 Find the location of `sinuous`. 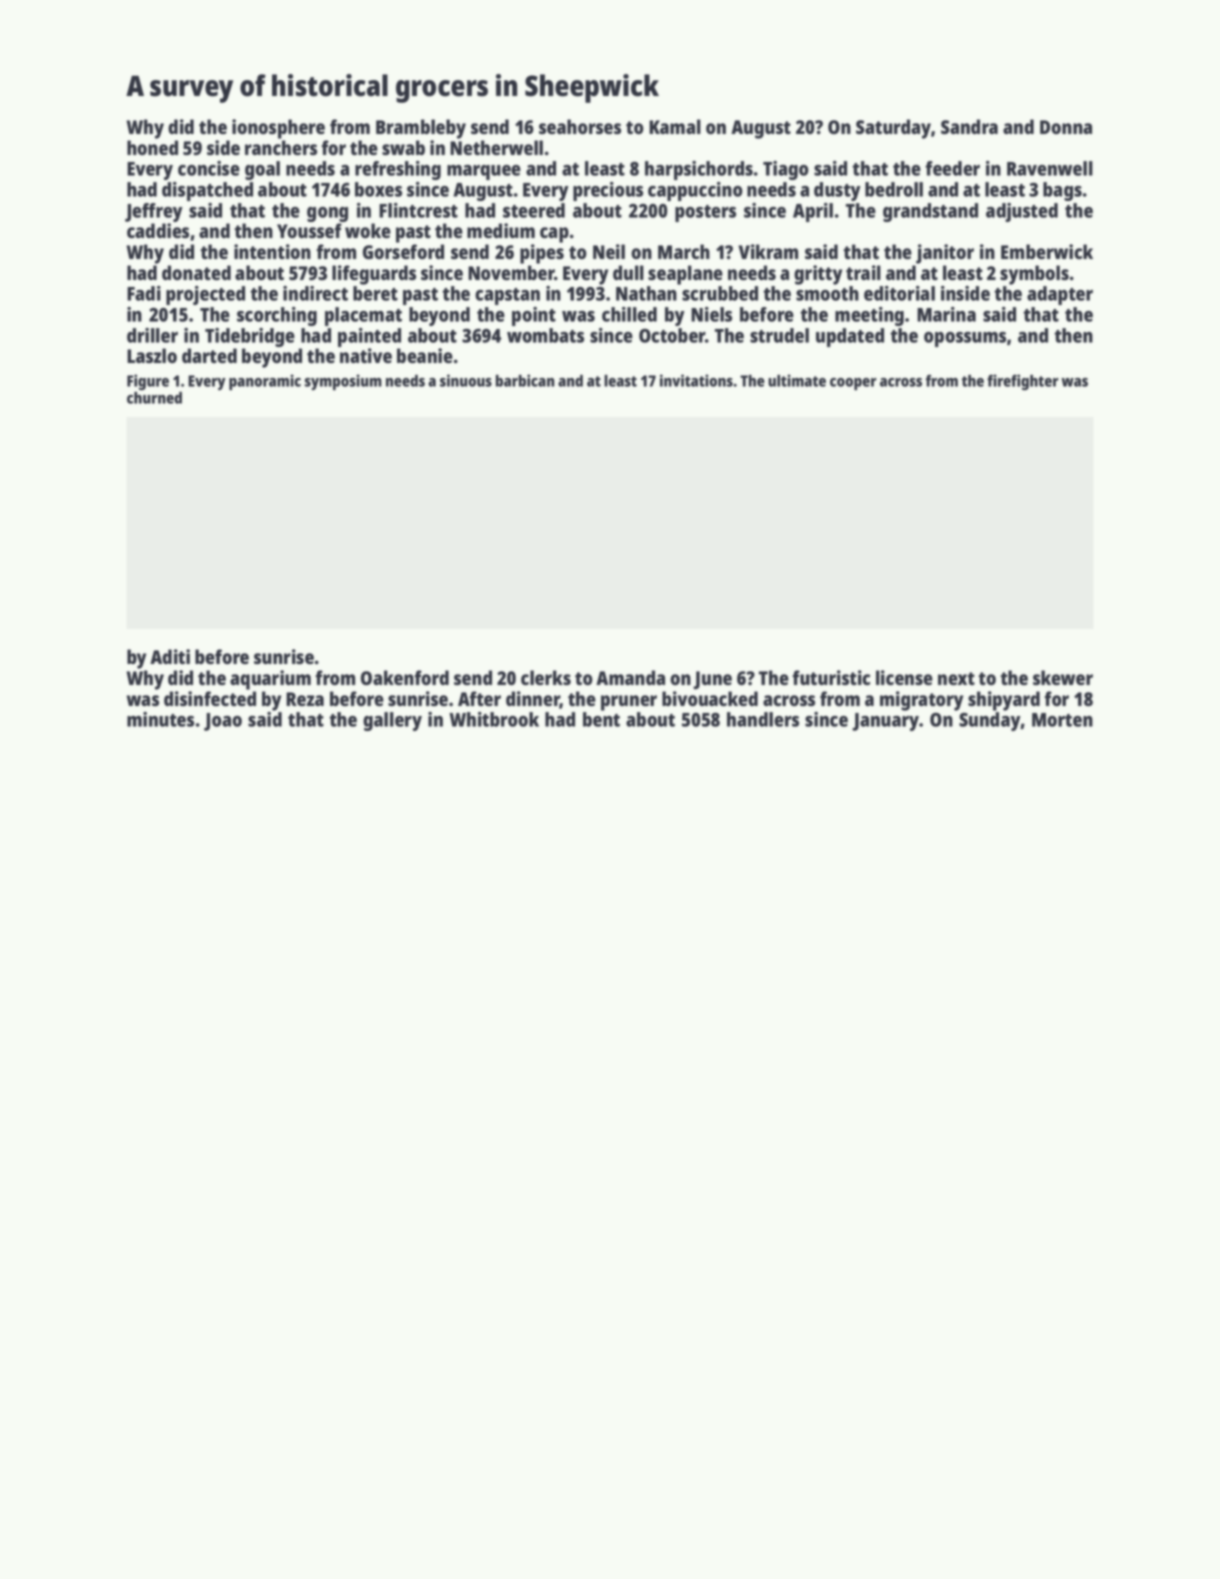

sinuous is located at coordinates (466, 380).
